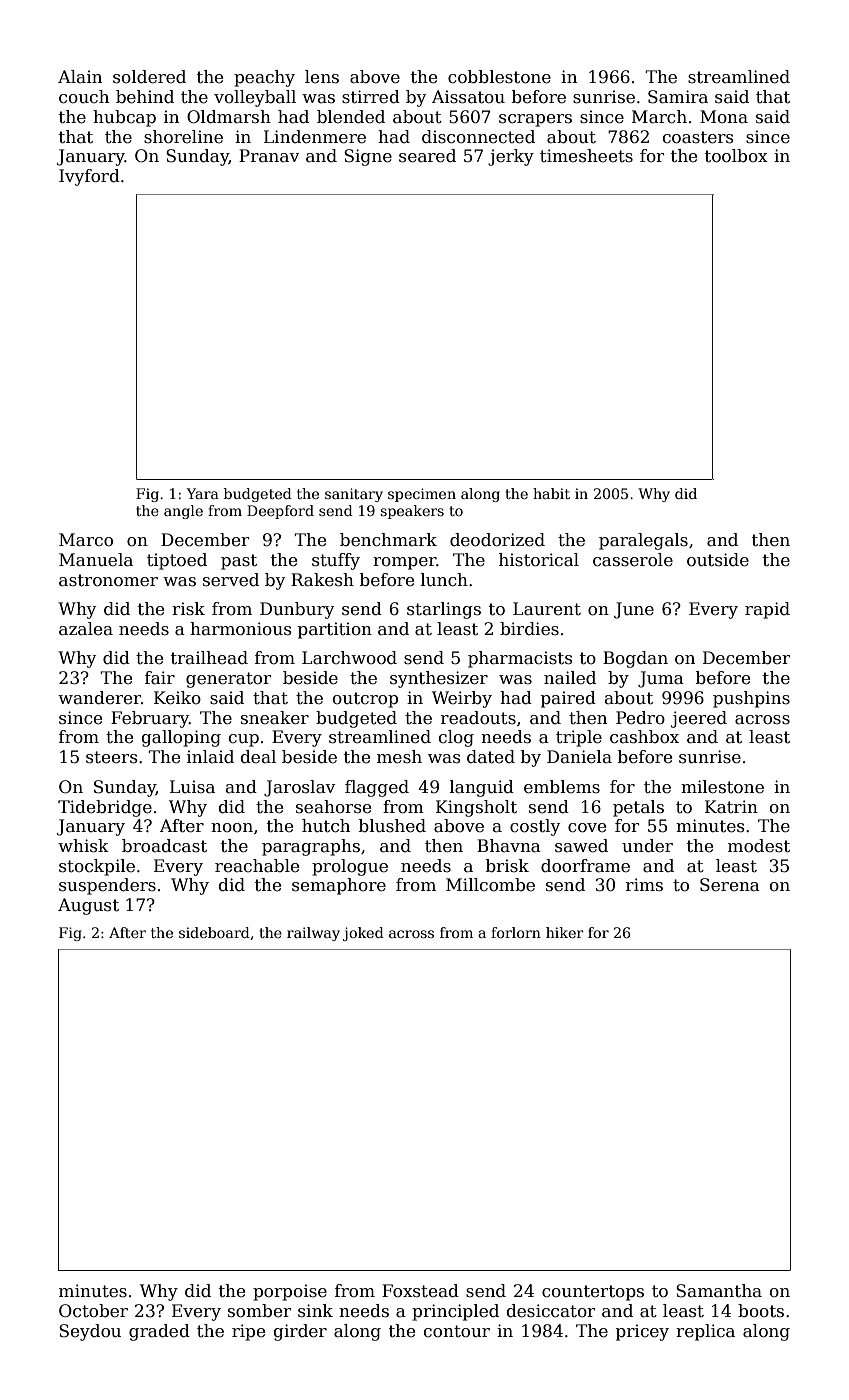  What do you see at coordinates (368, 157) in the screenshot?
I see `Signe` at bounding box center [368, 157].
